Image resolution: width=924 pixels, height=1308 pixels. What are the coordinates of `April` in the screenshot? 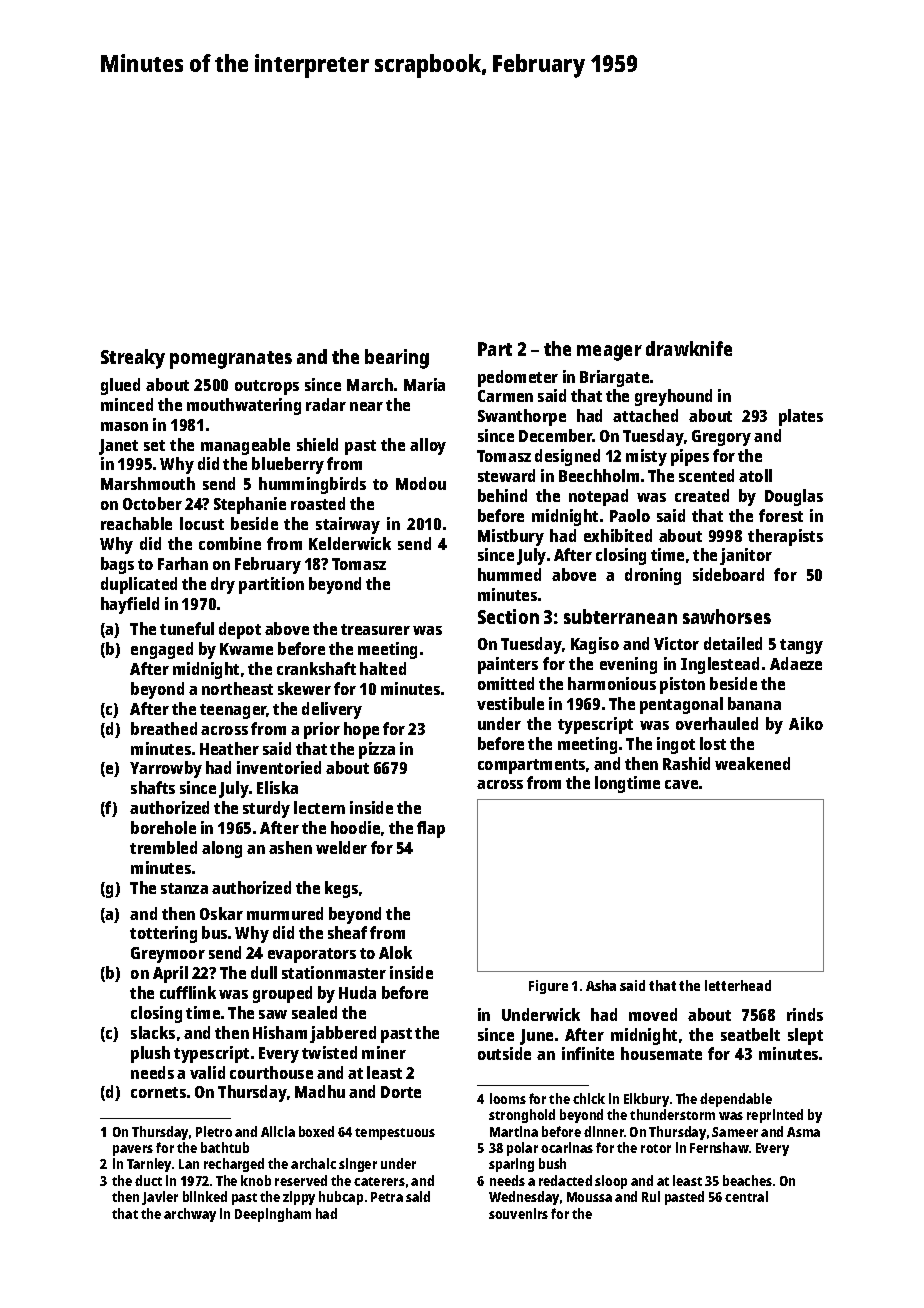 It's located at (170, 974).
